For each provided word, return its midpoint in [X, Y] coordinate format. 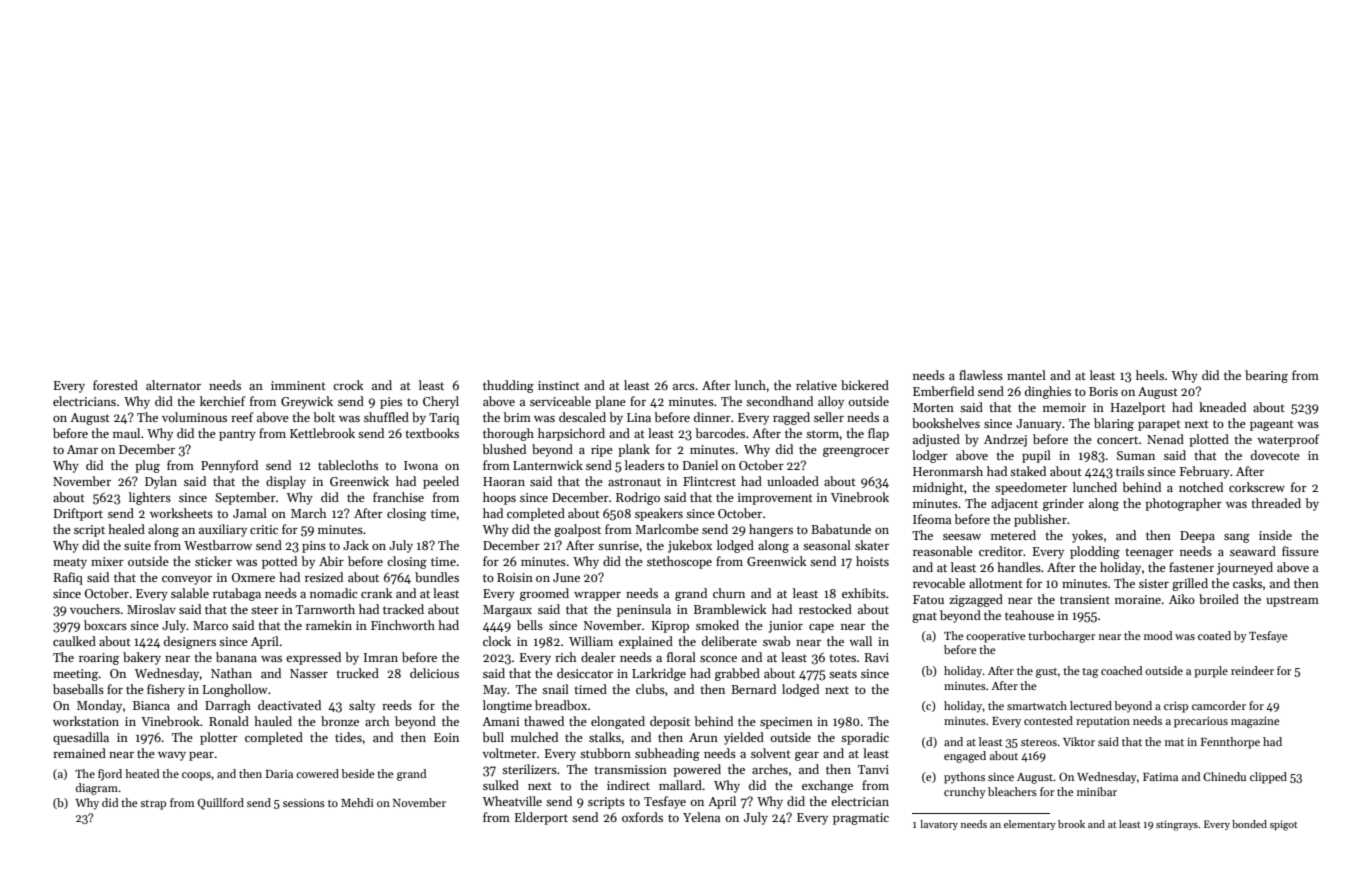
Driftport [78, 514]
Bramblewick [730, 609]
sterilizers [529, 769]
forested [115, 385]
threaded [1276, 503]
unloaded [793, 481]
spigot [1283, 825]
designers [190, 642]
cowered [317, 773]
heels [1150, 375]
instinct [559, 385]
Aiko [1182, 599]
